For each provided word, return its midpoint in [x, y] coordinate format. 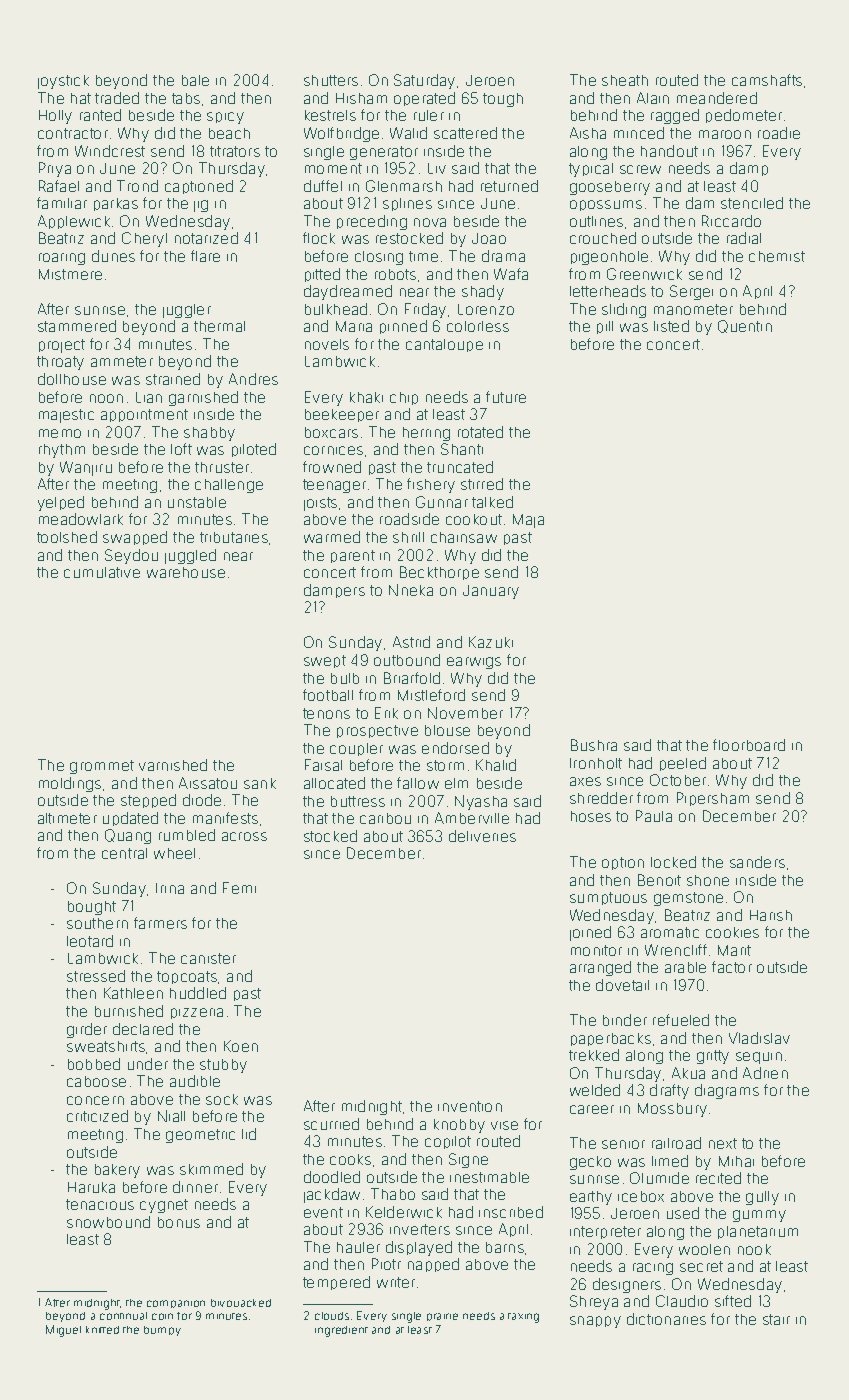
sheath [625, 80]
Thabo [393, 1194]
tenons [326, 713]
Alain [653, 98]
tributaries [234, 537]
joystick [63, 82]
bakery [117, 1171]
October [678, 780]
